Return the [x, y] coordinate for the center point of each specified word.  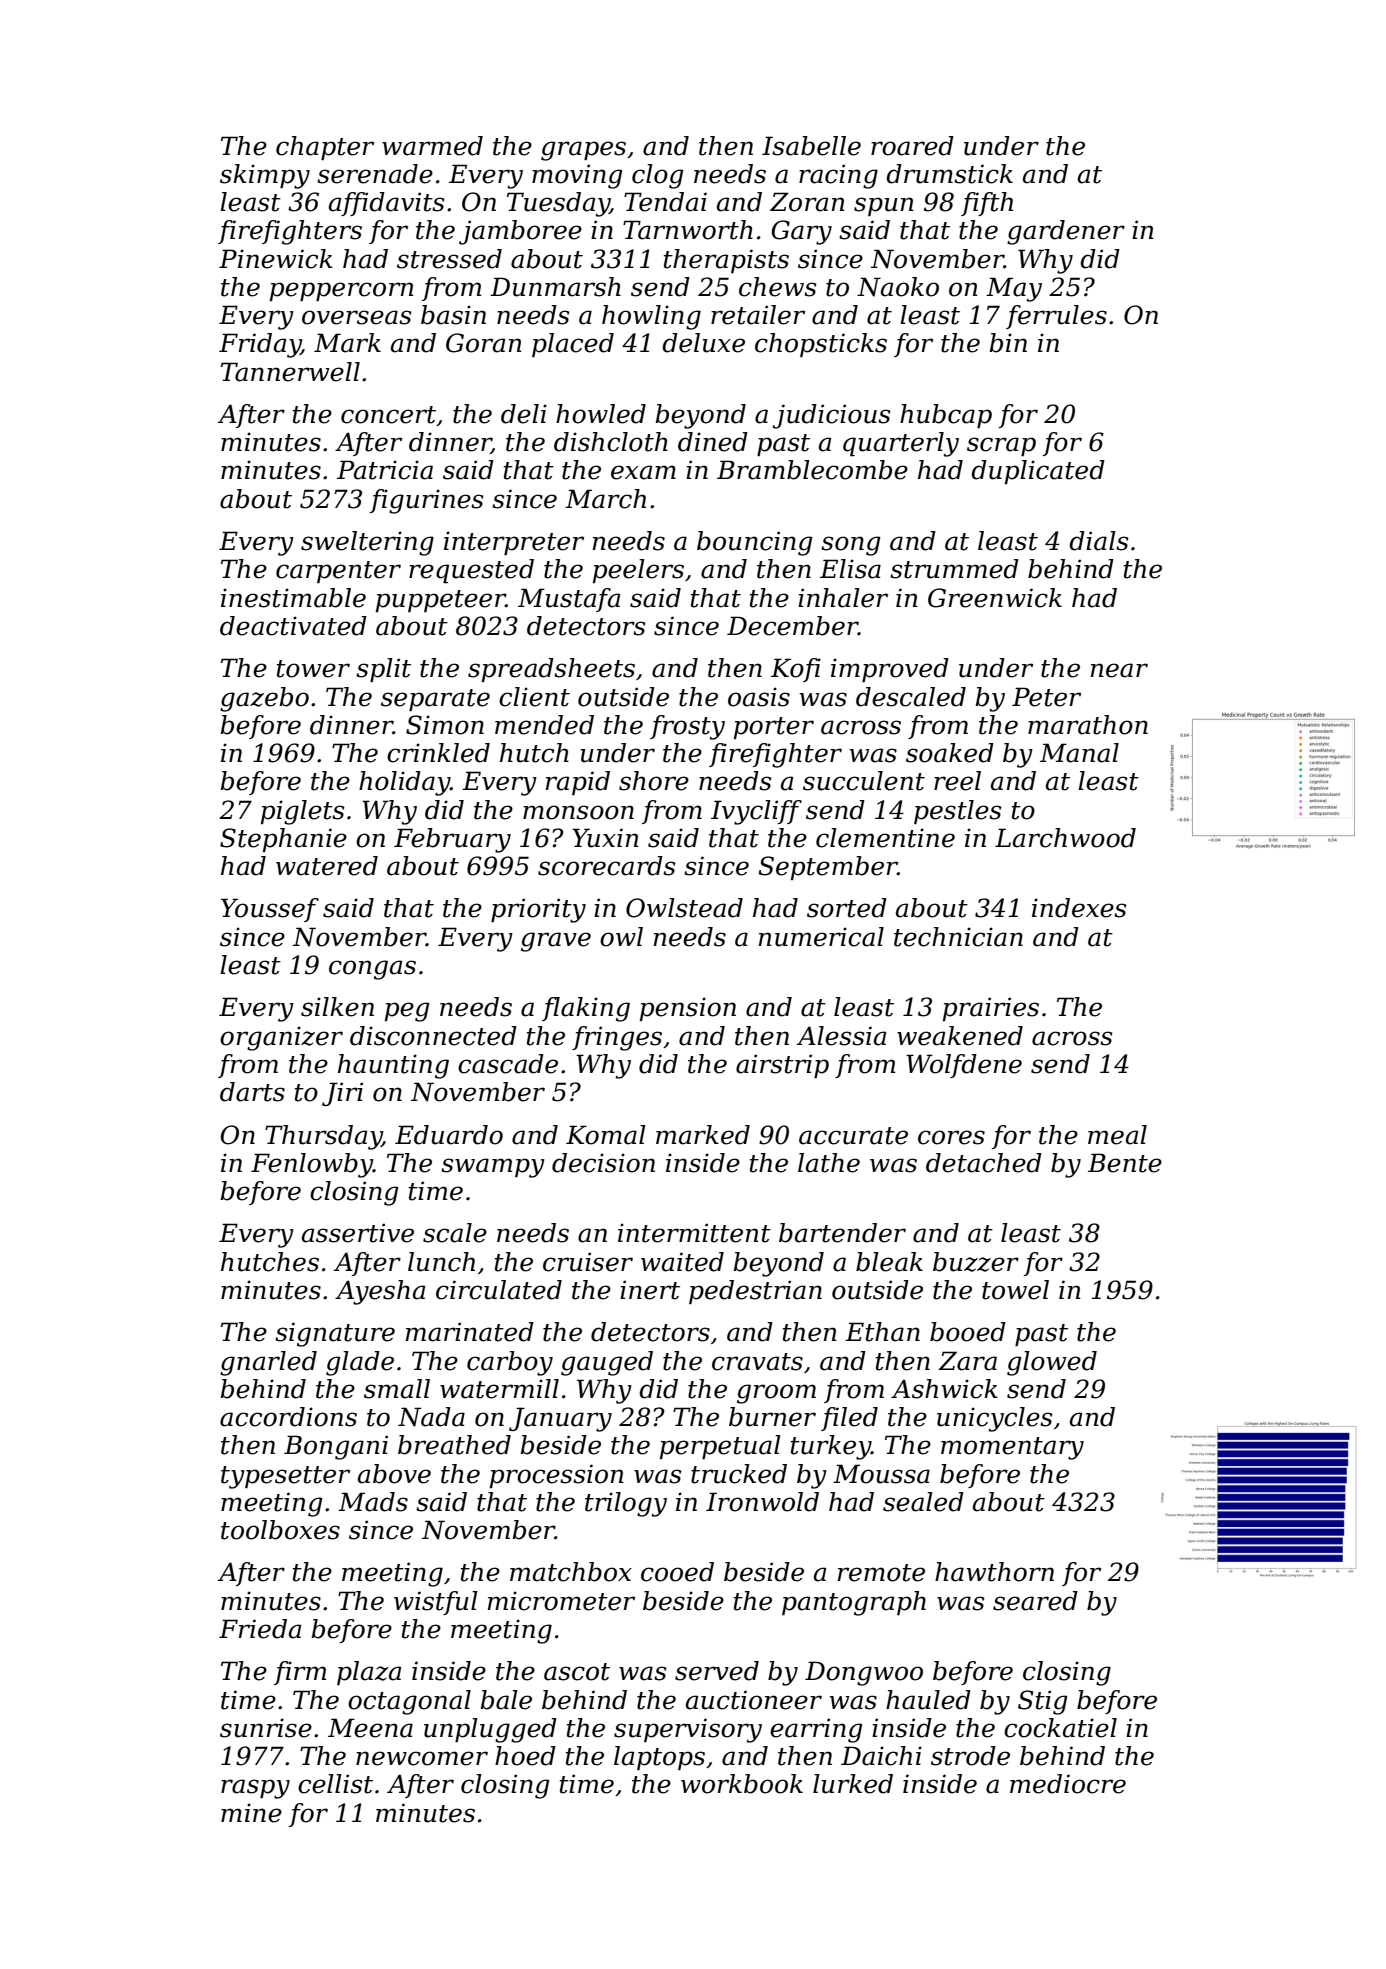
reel [957, 781]
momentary [1012, 1448]
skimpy [265, 176]
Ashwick [944, 1389]
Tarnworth [688, 230]
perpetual [720, 1447]
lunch [441, 1262]
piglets [303, 812]
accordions [288, 1417]
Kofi [796, 670]
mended [544, 725]
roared [912, 146]
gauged [607, 1363]
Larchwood [1065, 838]
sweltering [367, 543]
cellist [335, 1784]
